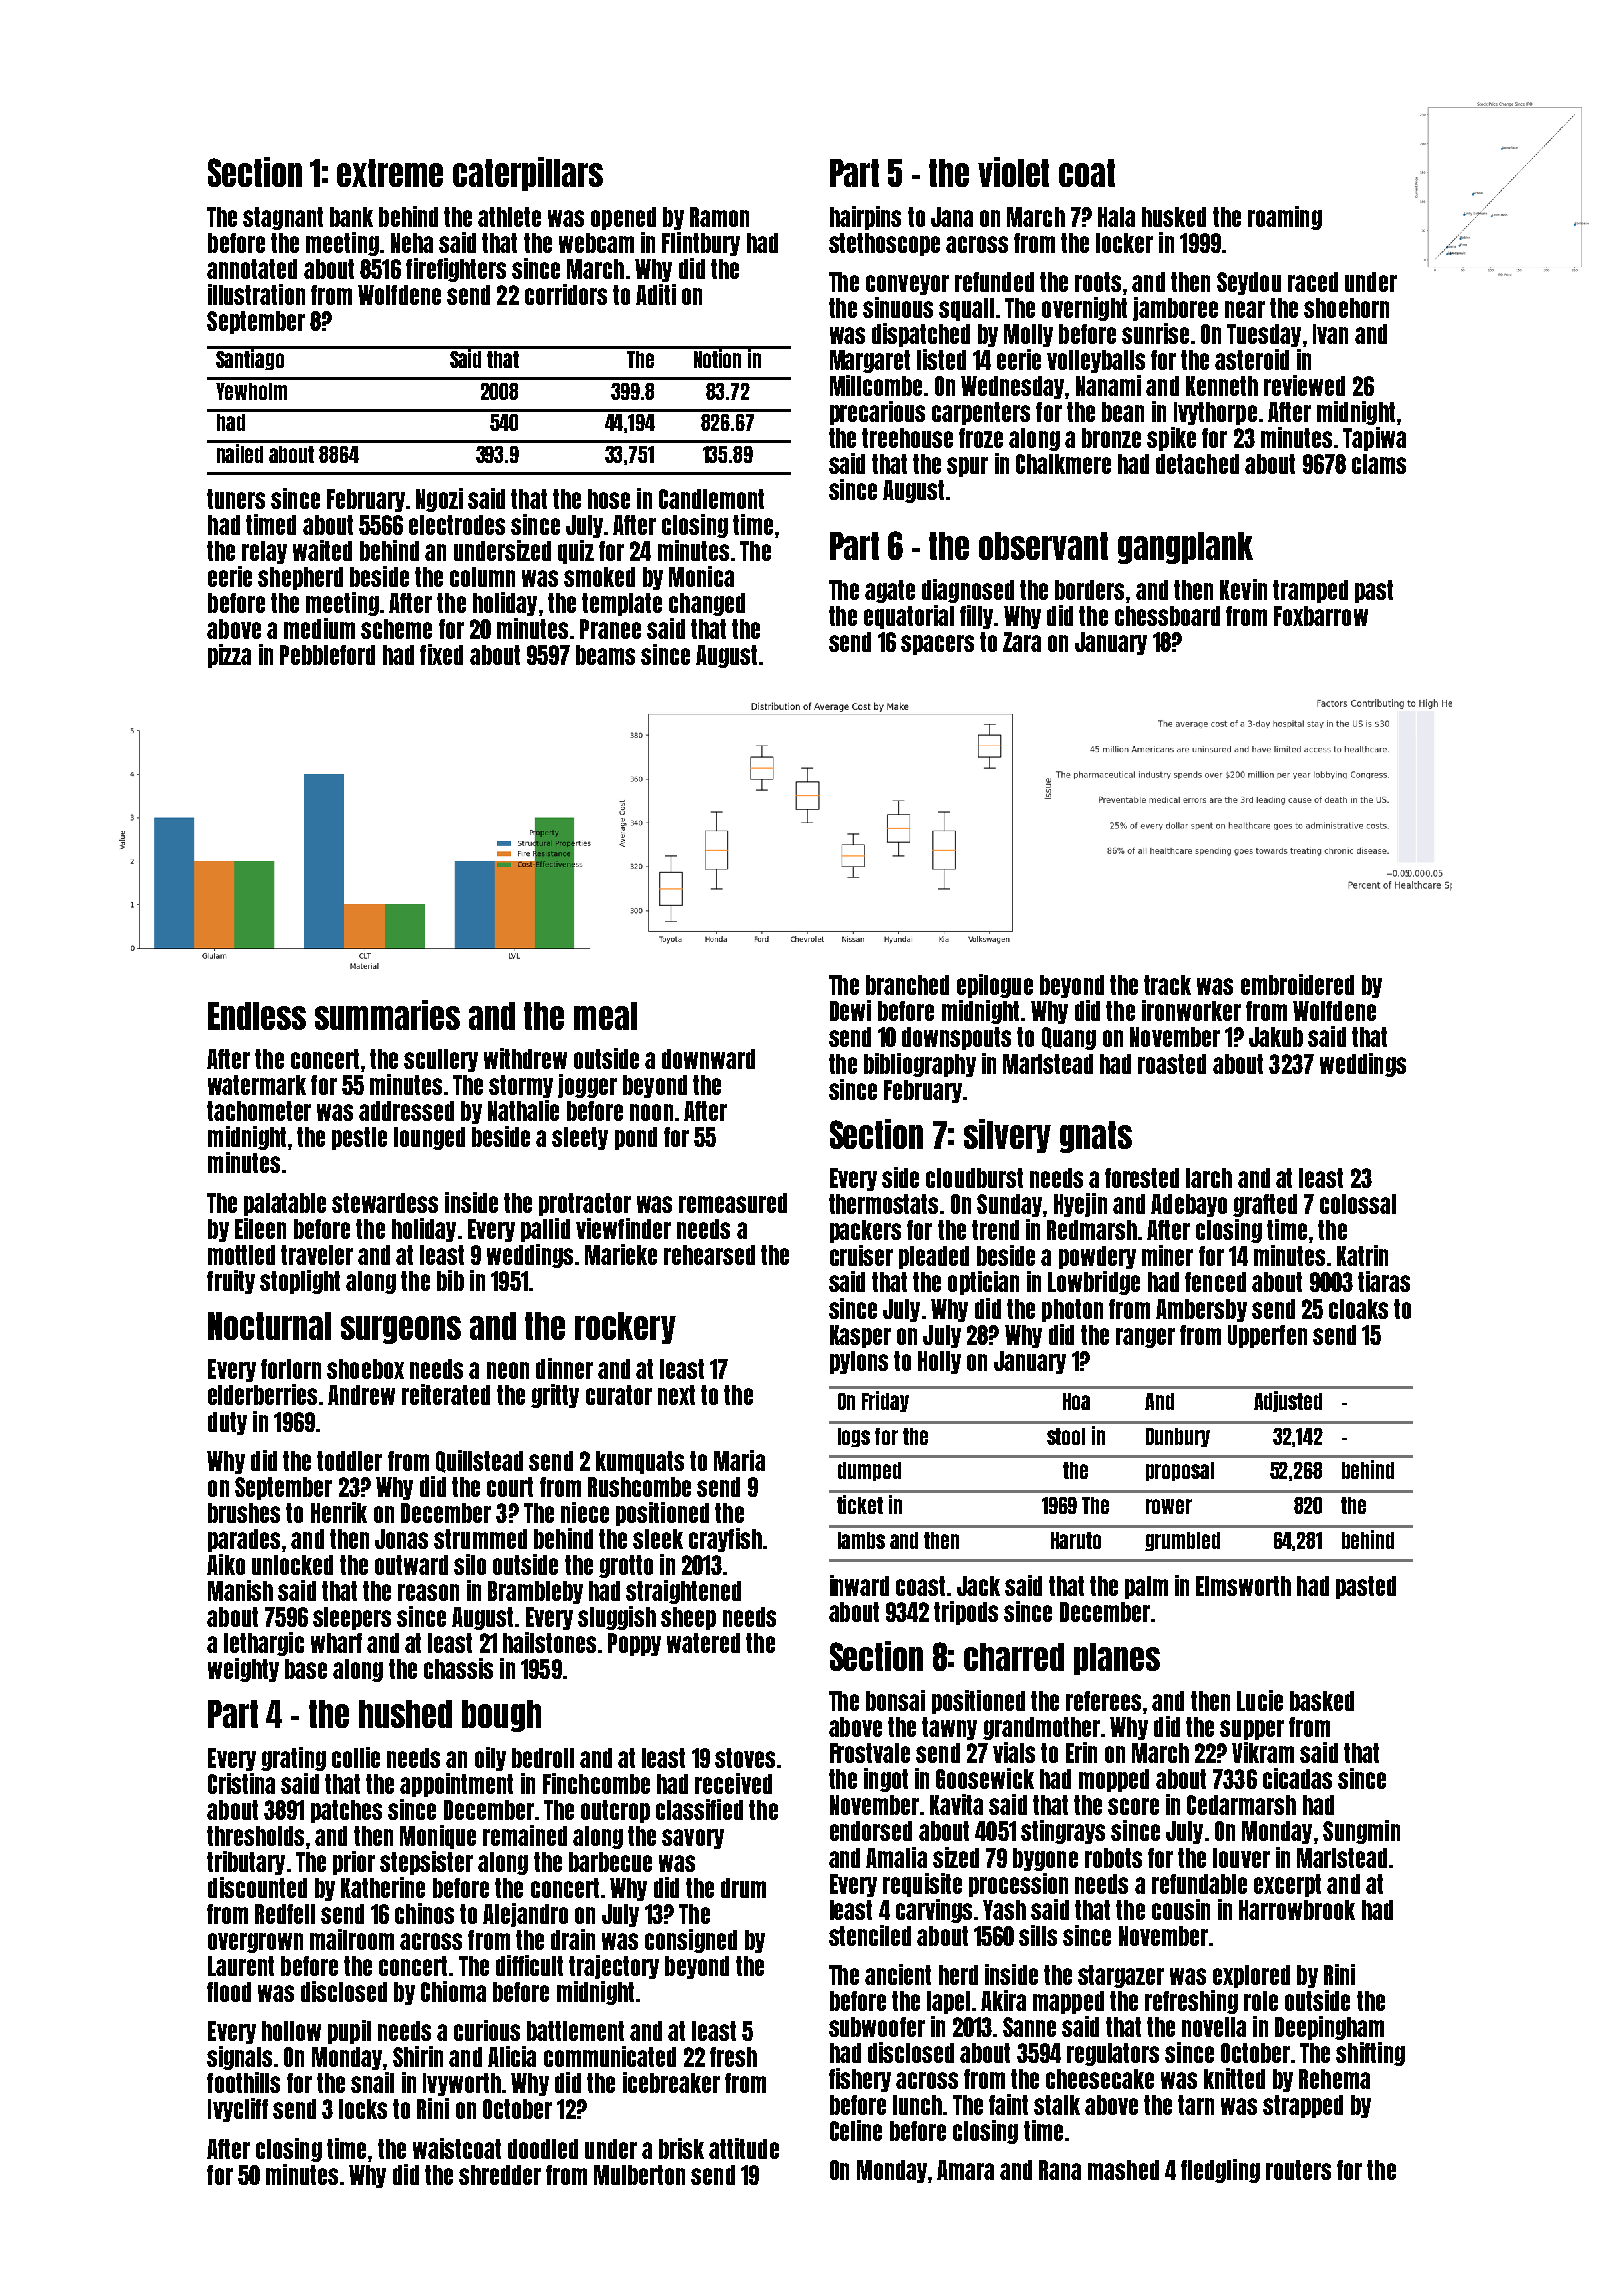 The height and width of the document is (2292, 1620). I want to click on chessboard, so click(1167, 616).
